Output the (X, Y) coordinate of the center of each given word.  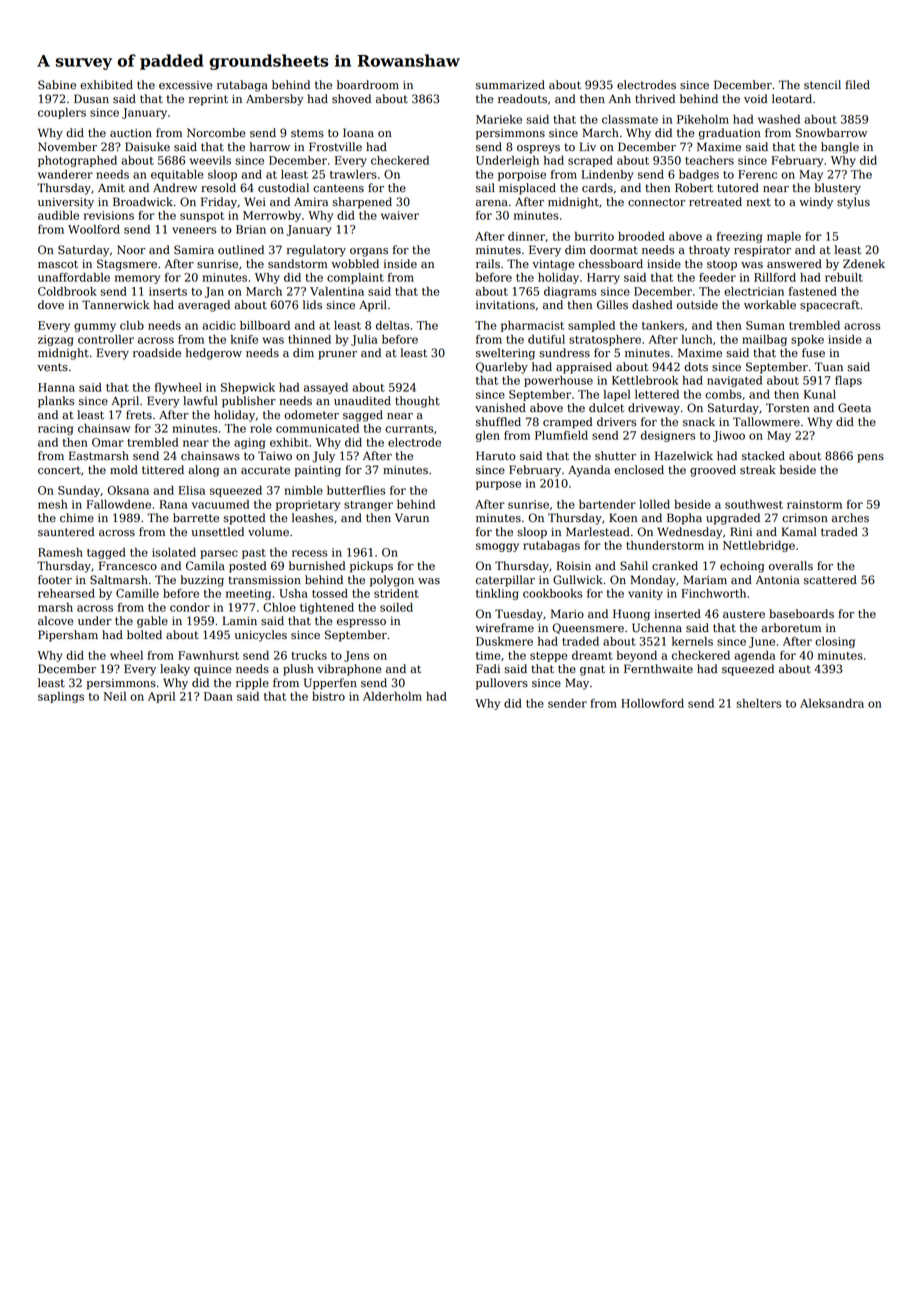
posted (248, 567)
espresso (361, 623)
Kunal (820, 394)
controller (106, 339)
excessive (186, 85)
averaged (204, 306)
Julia (364, 340)
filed (857, 85)
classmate (630, 119)
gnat (592, 670)
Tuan (829, 367)
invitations (505, 305)
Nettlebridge (759, 546)
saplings (61, 697)
